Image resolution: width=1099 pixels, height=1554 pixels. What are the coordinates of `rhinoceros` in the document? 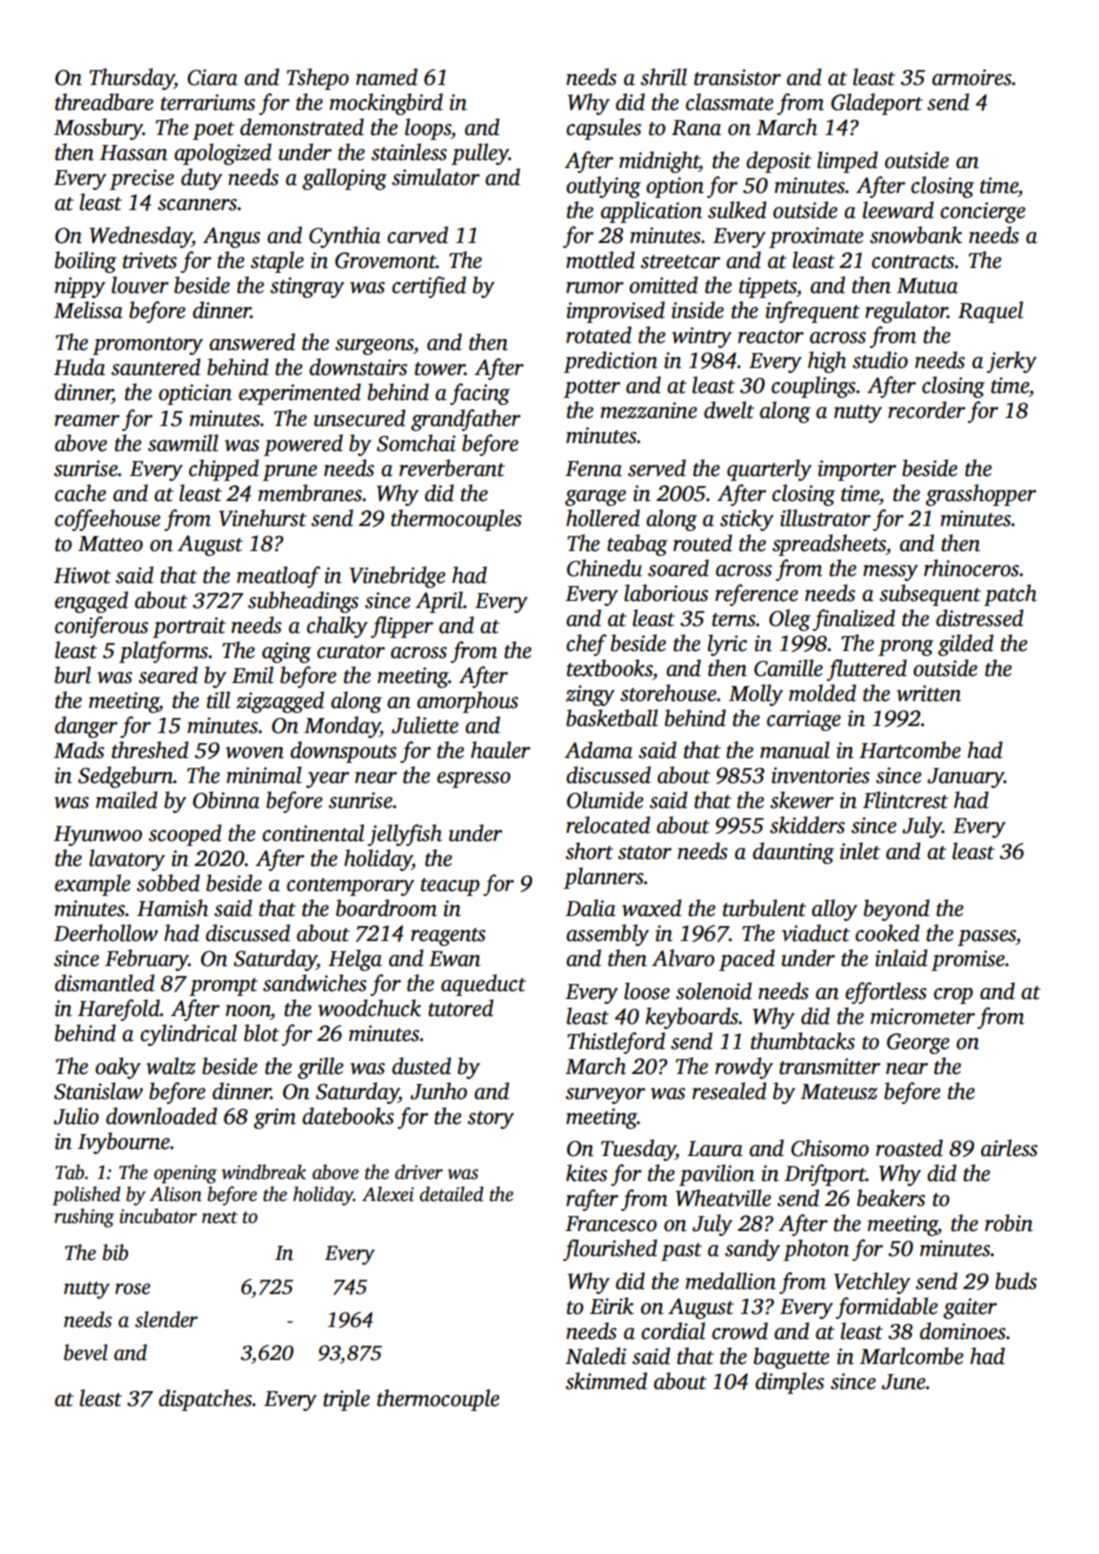 It's located at (971, 568).
